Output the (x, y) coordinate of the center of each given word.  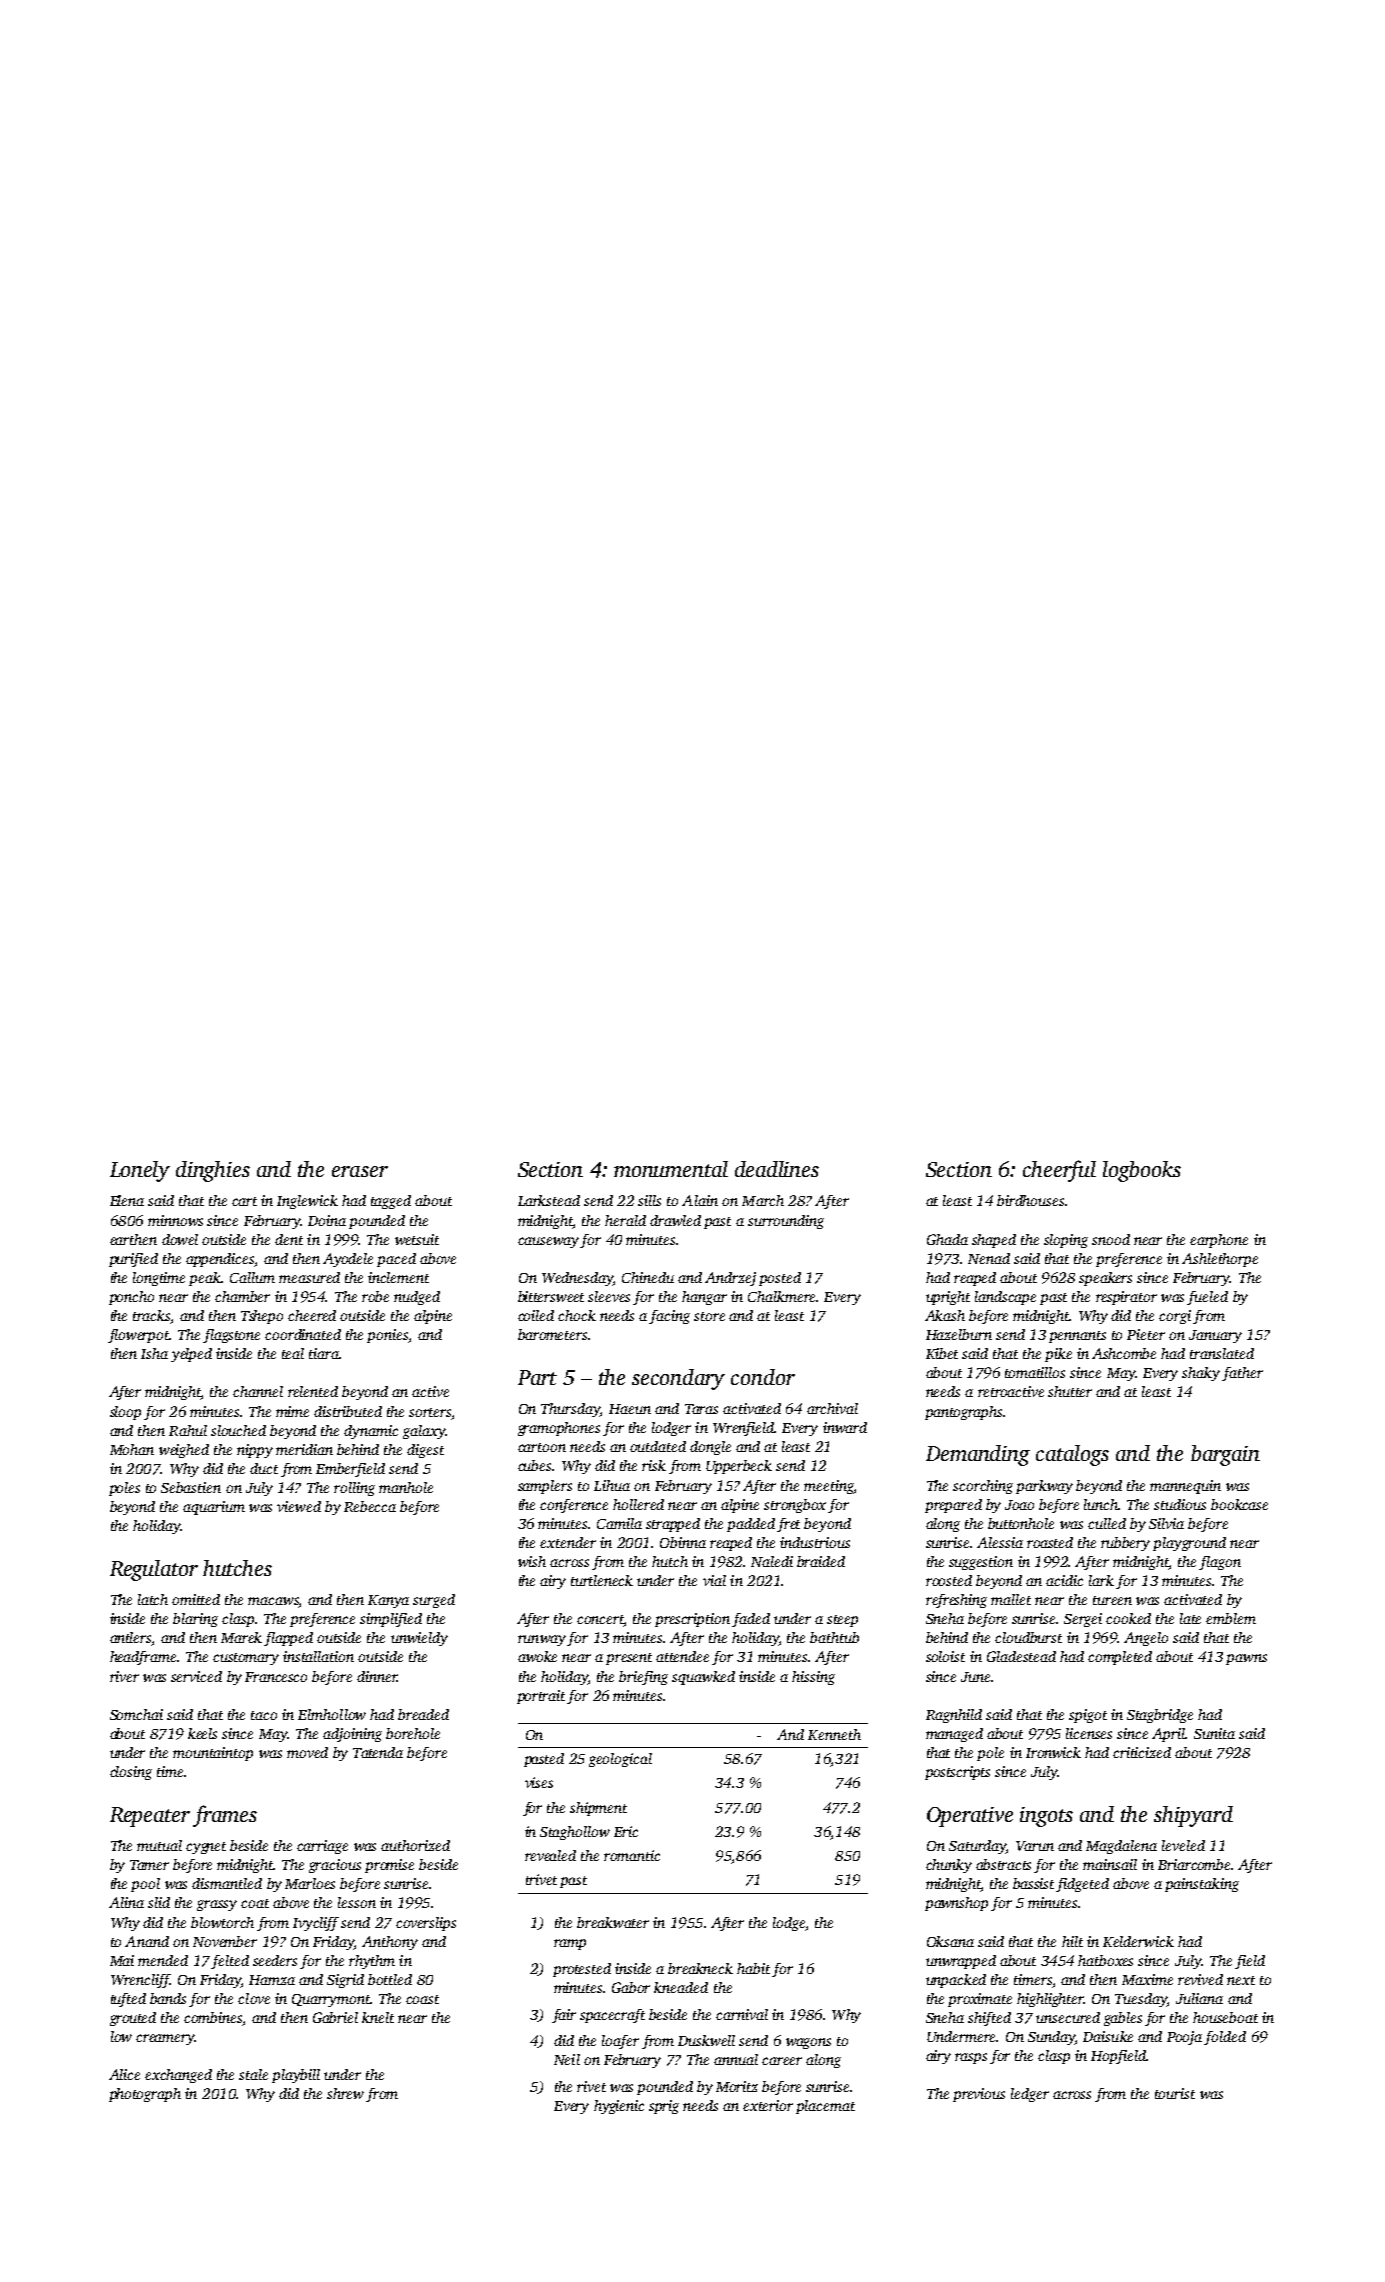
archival (832, 1408)
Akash (945, 1315)
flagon (1220, 1563)
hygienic (619, 2107)
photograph (145, 2095)
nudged (417, 1298)
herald (625, 1220)
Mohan (132, 1449)
